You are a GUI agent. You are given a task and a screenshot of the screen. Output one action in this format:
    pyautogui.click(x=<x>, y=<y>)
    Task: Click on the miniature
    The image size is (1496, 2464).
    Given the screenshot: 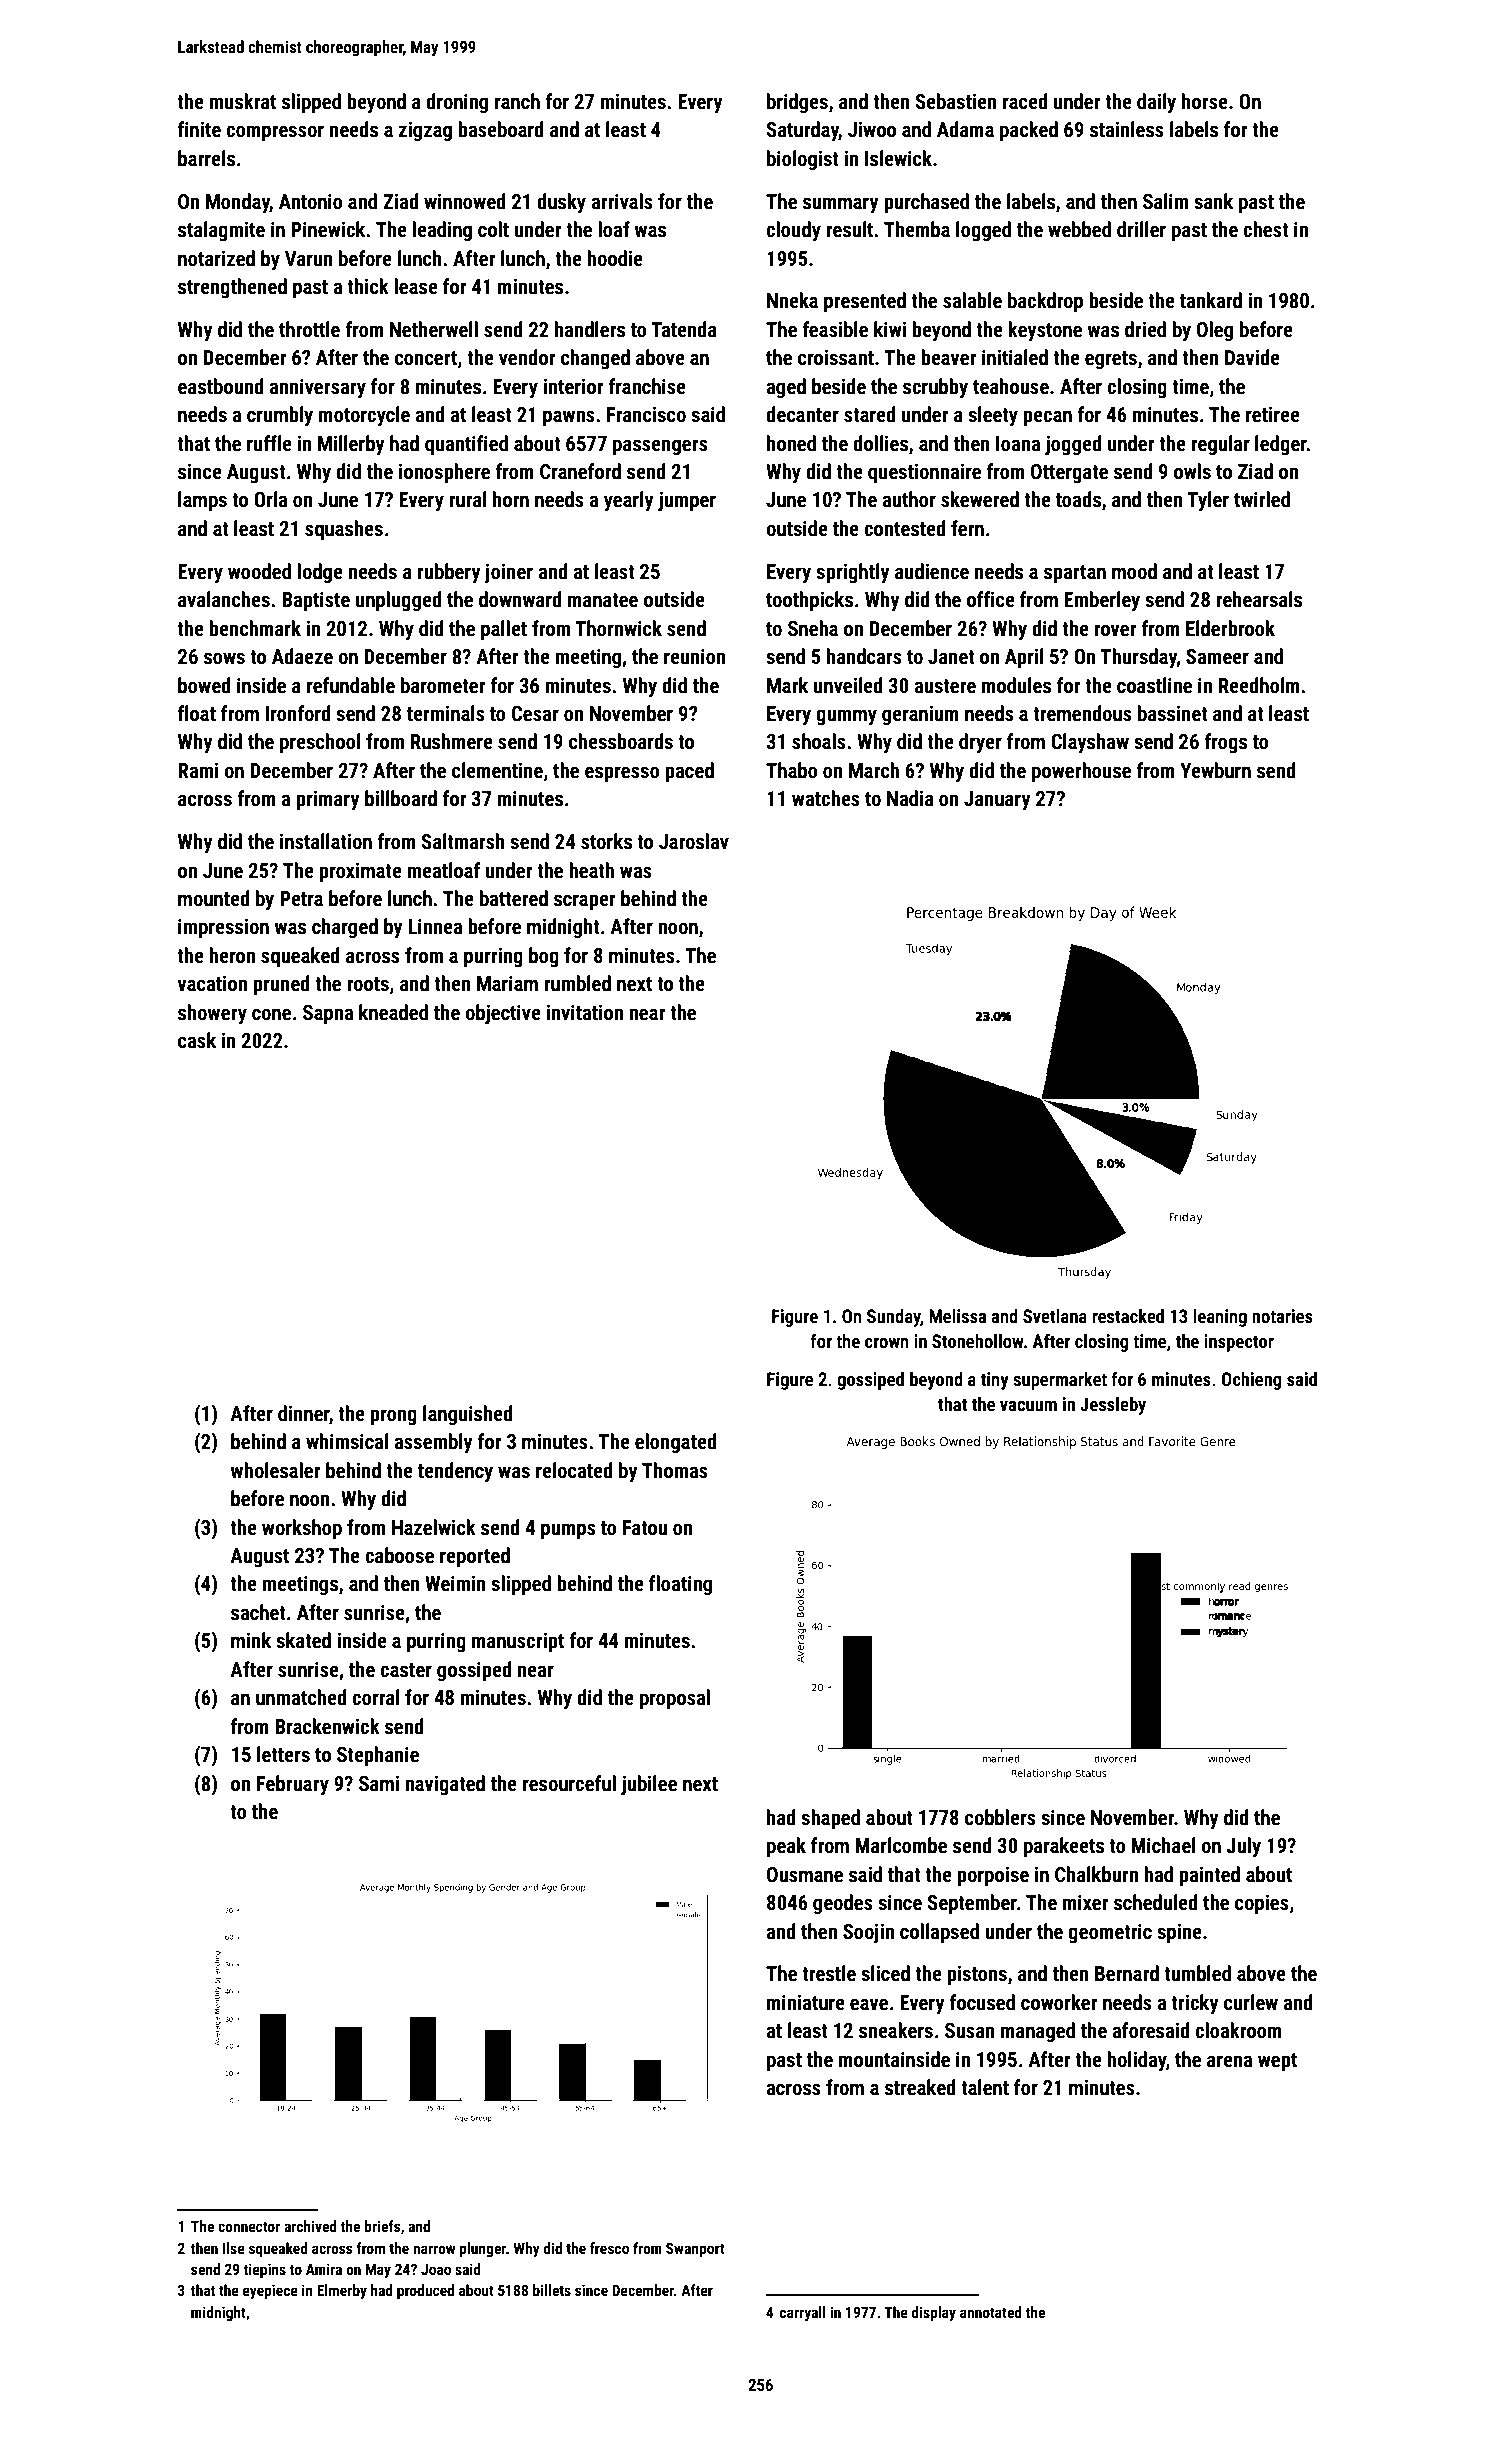 What is the action you would take?
    pyautogui.click(x=806, y=2002)
